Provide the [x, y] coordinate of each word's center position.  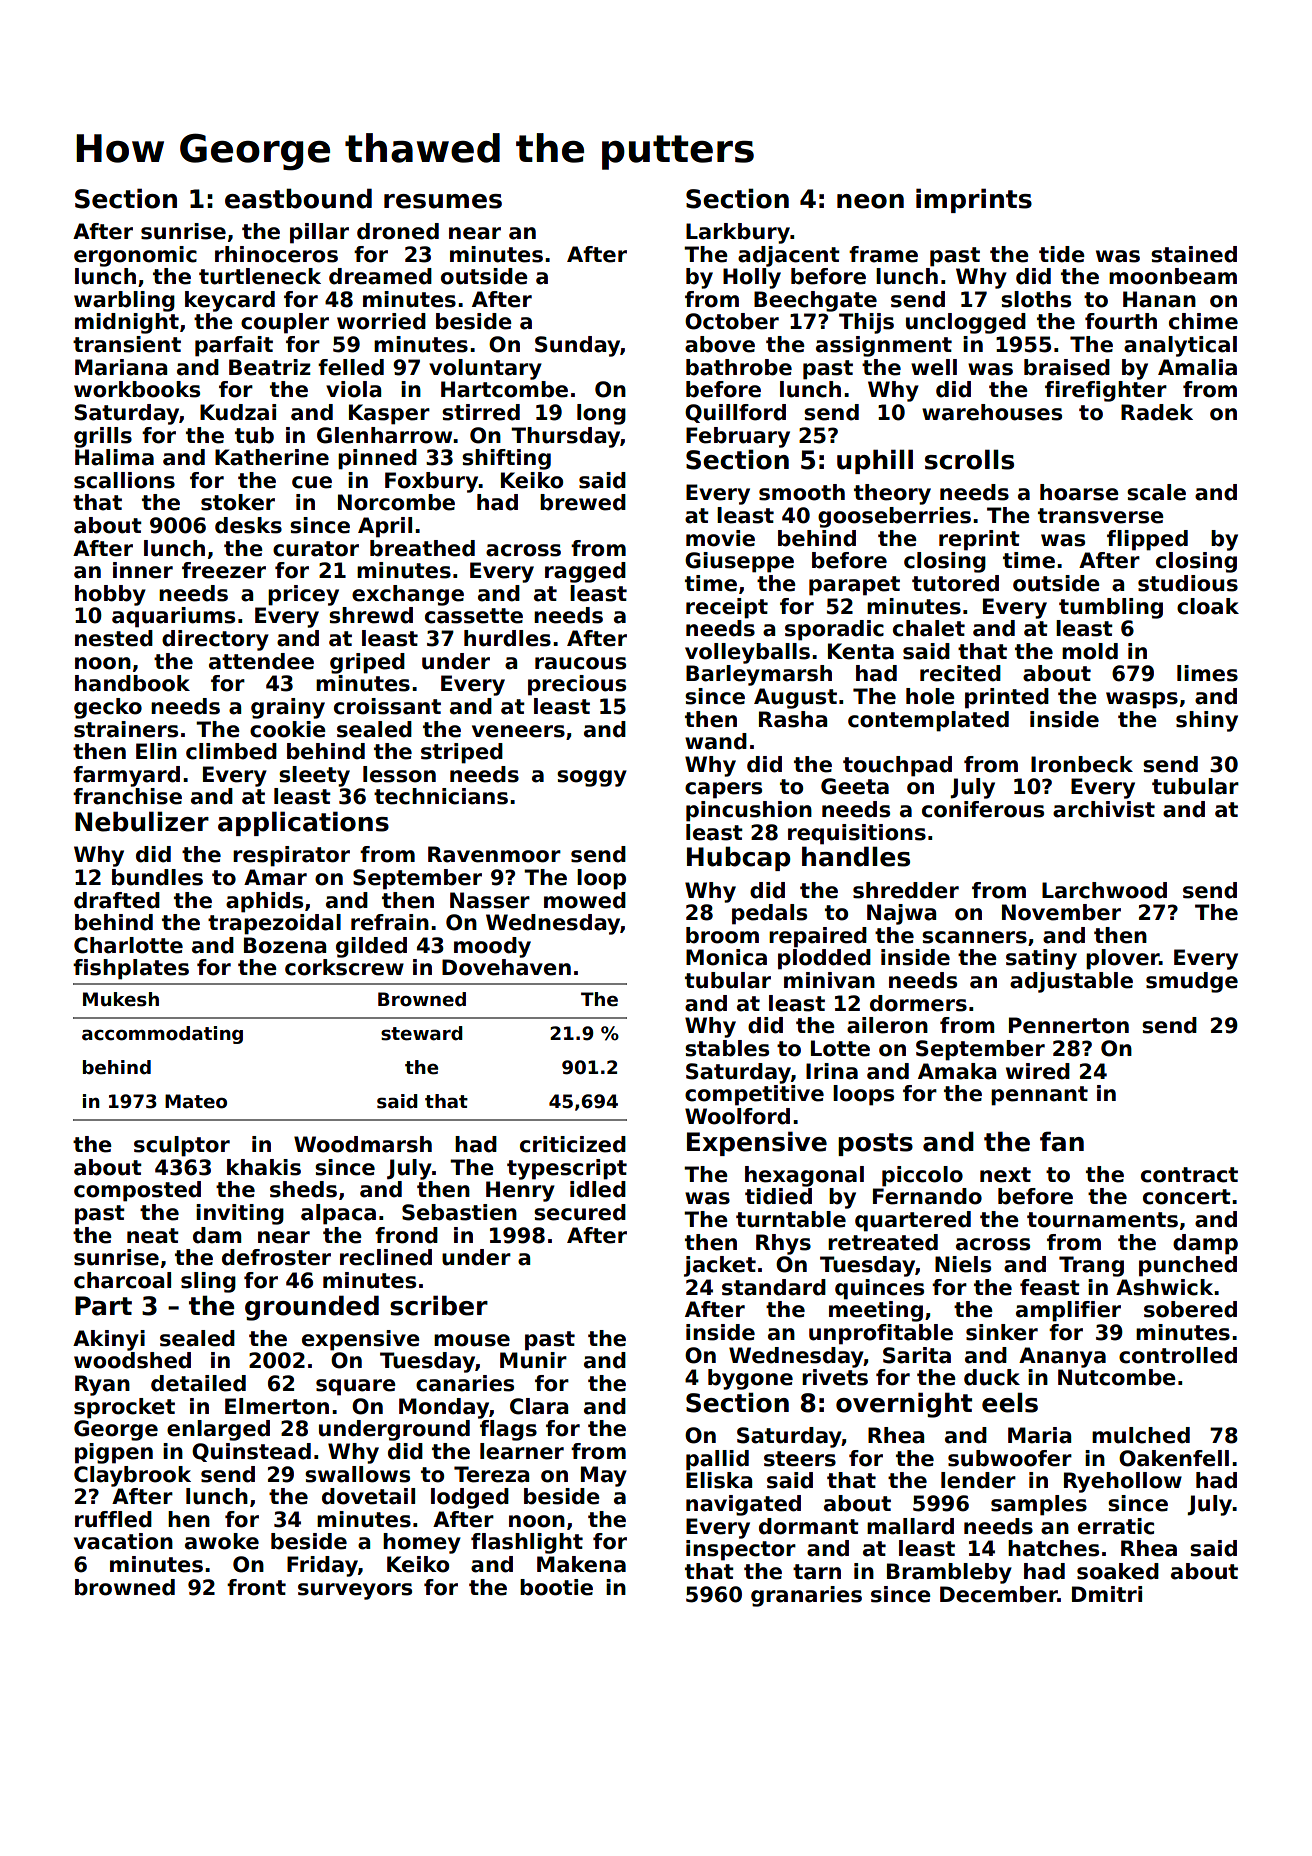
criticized [573, 1144]
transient [127, 344]
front [256, 1587]
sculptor [182, 1146]
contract [1189, 1175]
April [385, 527]
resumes [443, 201]
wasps [1142, 700]
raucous [580, 663]
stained [1194, 254]
